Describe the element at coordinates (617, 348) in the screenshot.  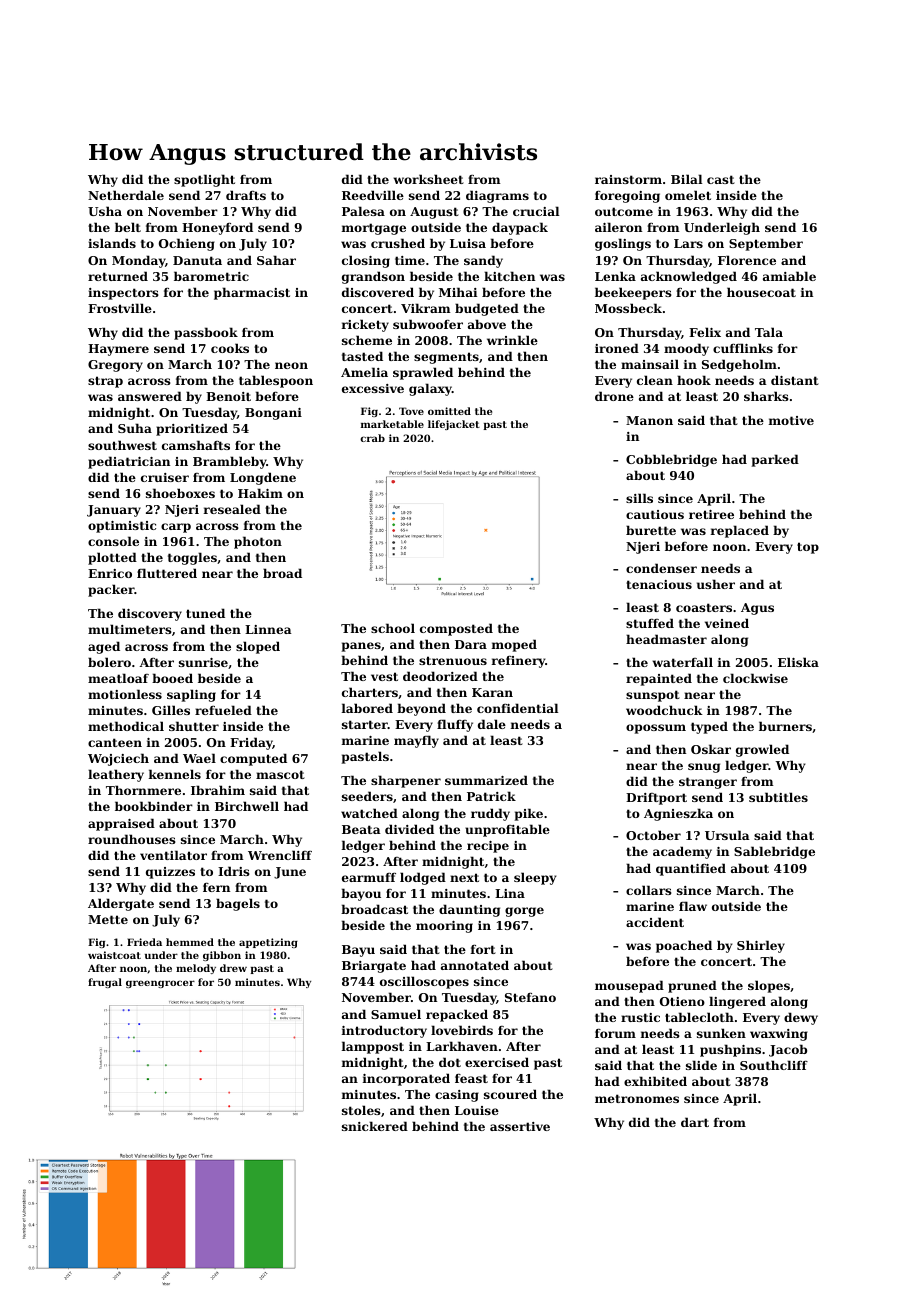
I see `ironed` at that location.
